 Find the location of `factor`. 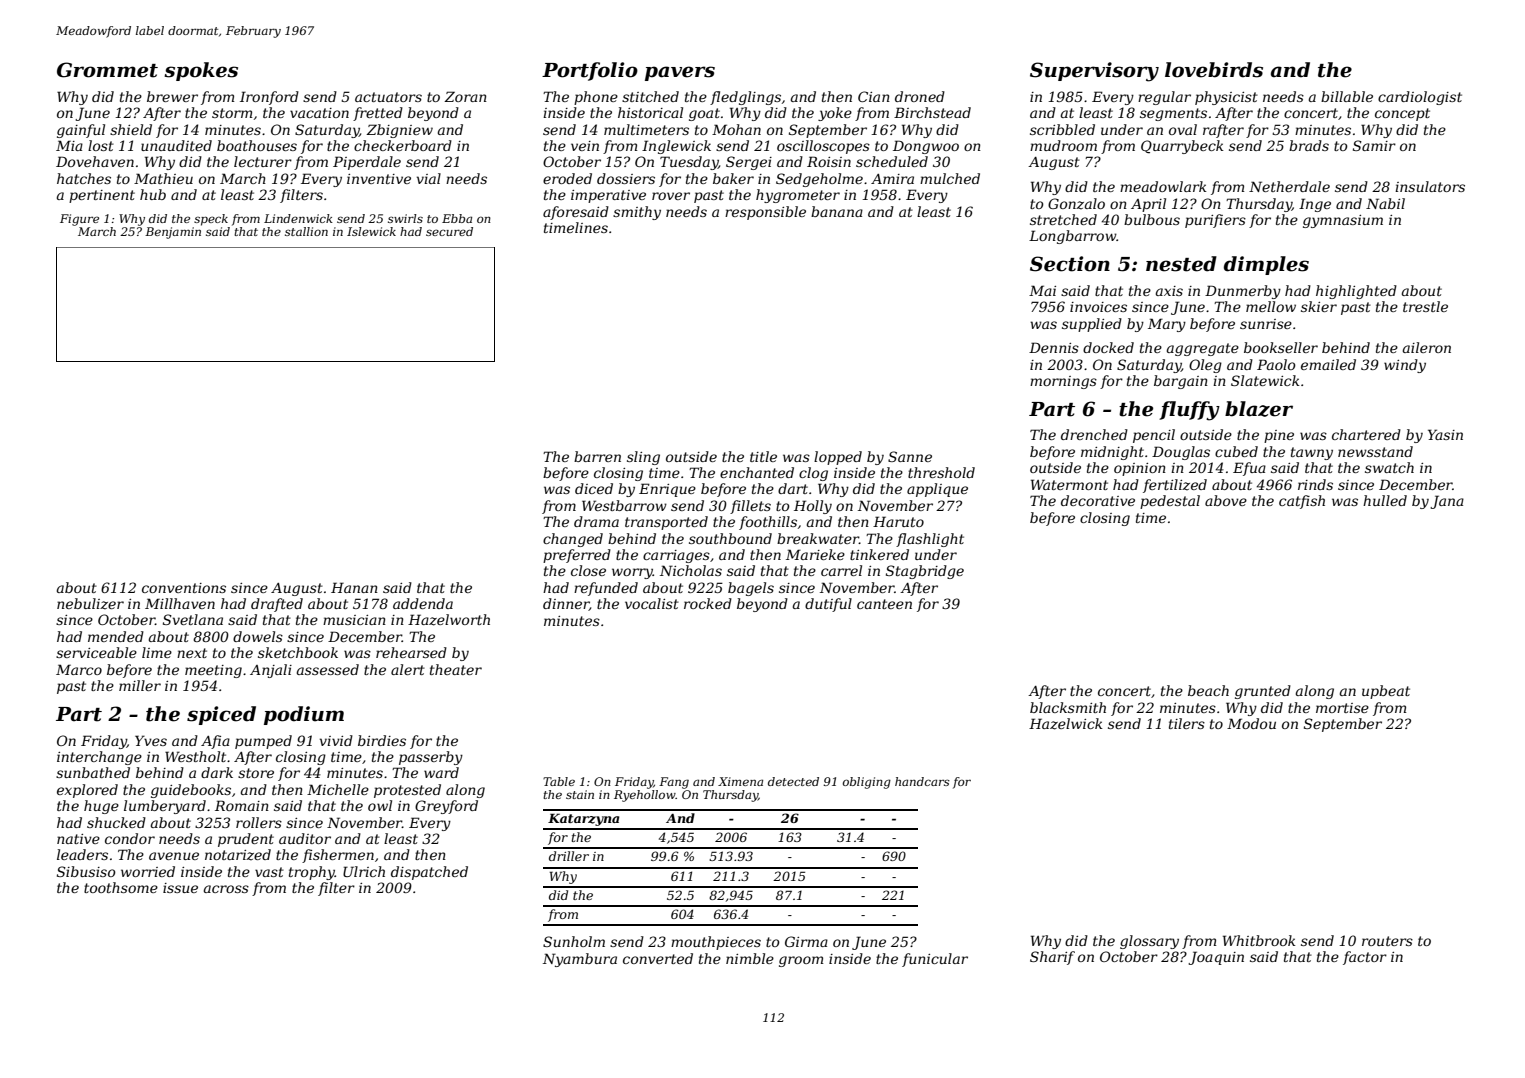

factor is located at coordinates (1365, 958).
